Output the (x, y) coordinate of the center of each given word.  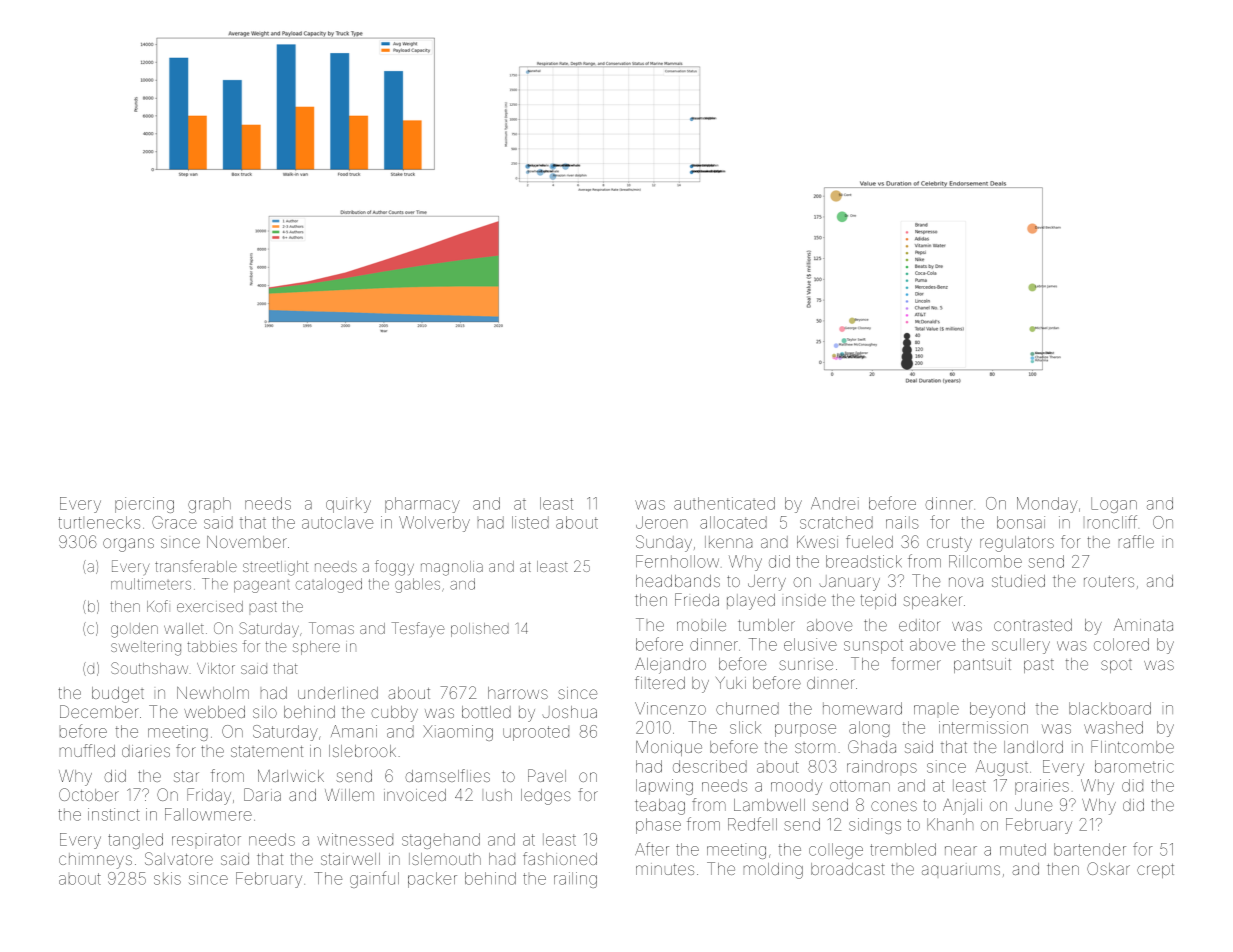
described (710, 766)
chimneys (95, 861)
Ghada (872, 746)
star (186, 776)
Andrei (835, 503)
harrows (518, 693)
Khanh (950, 824)
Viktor (216, 668)
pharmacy (422, 505)
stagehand (441, 841)
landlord (1033, 747)
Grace (174, 522)
